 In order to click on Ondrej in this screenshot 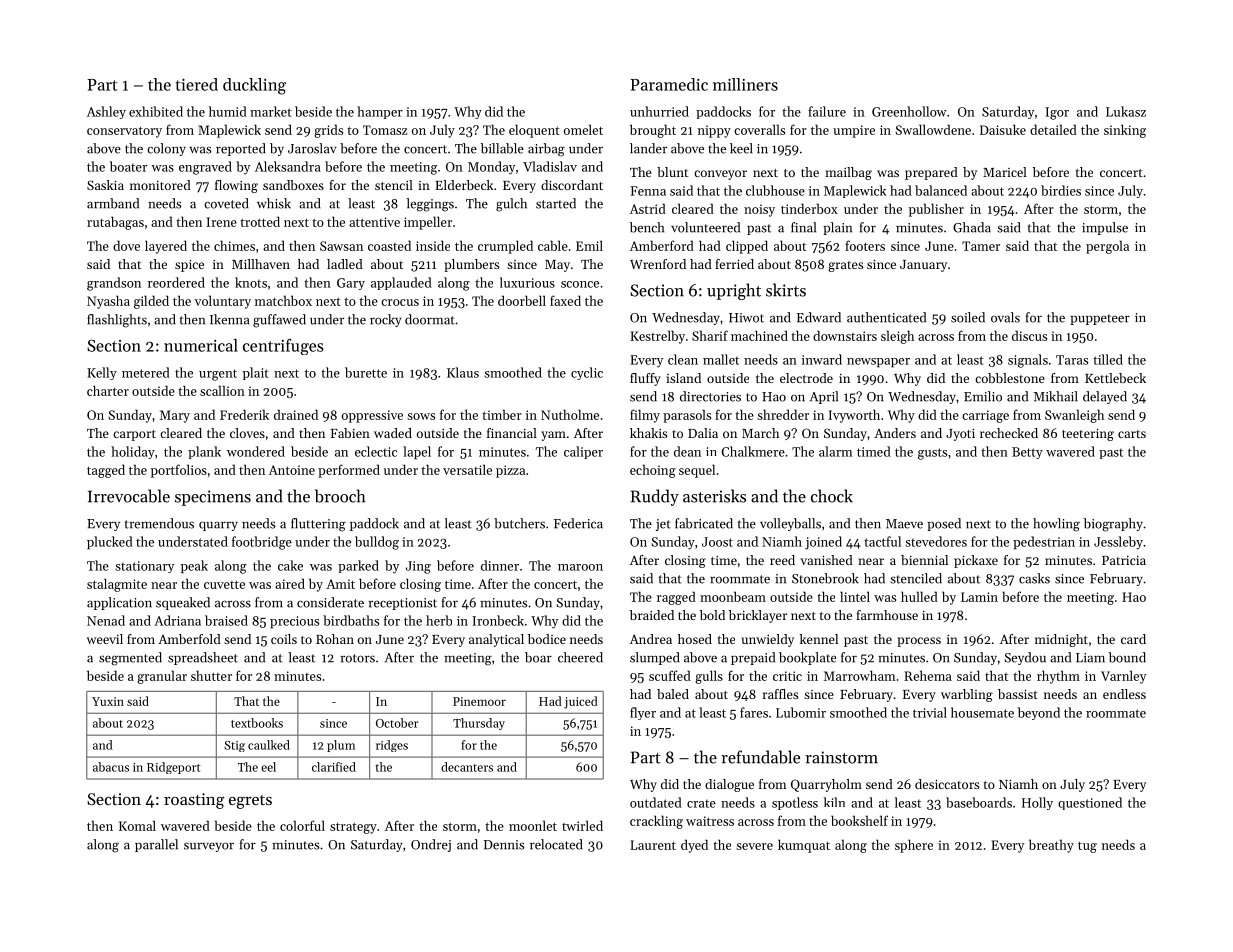, I will do `click(431, 845)`.
